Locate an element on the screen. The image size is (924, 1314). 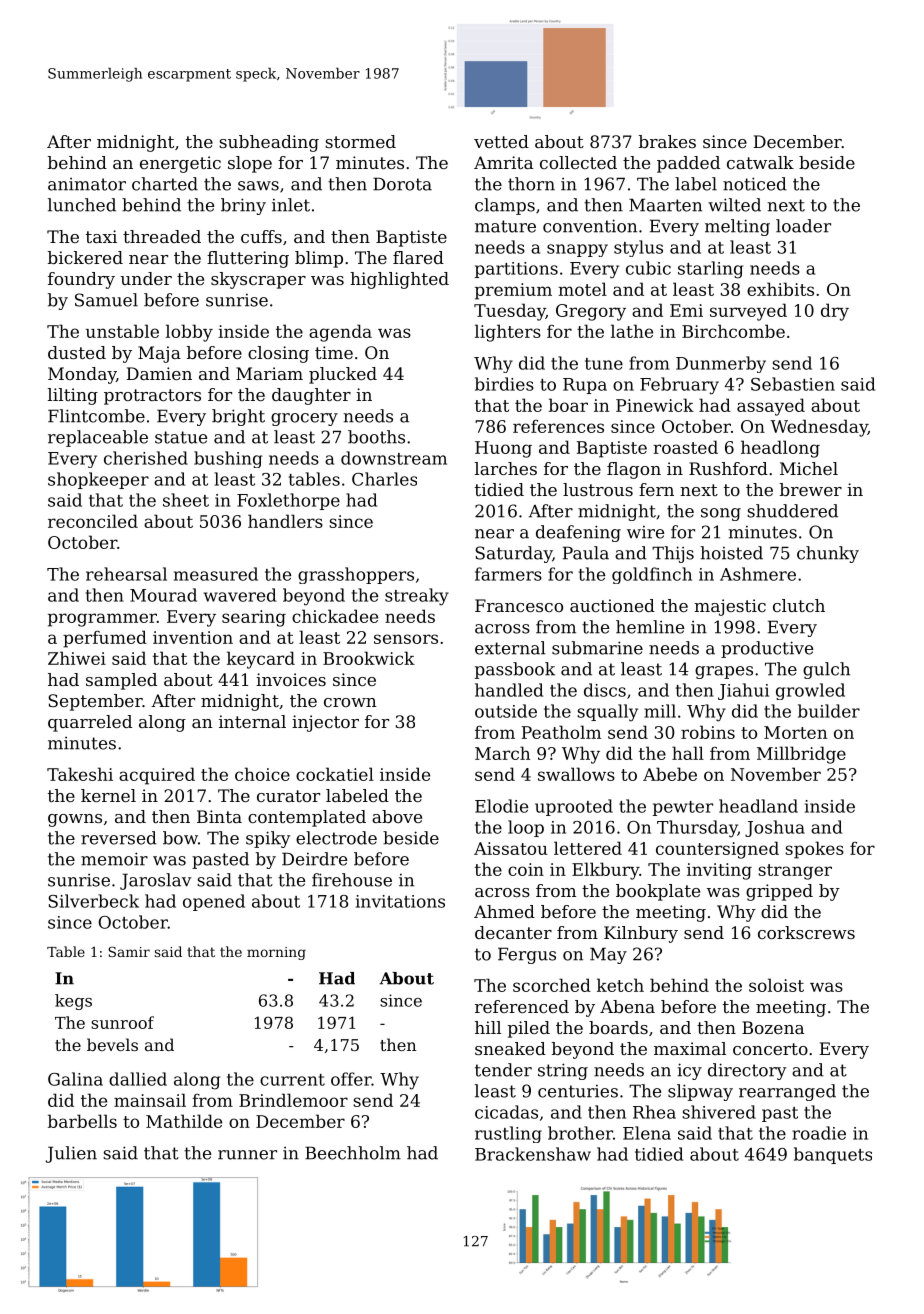
cockatiel is located at coordinates (335, 774).
